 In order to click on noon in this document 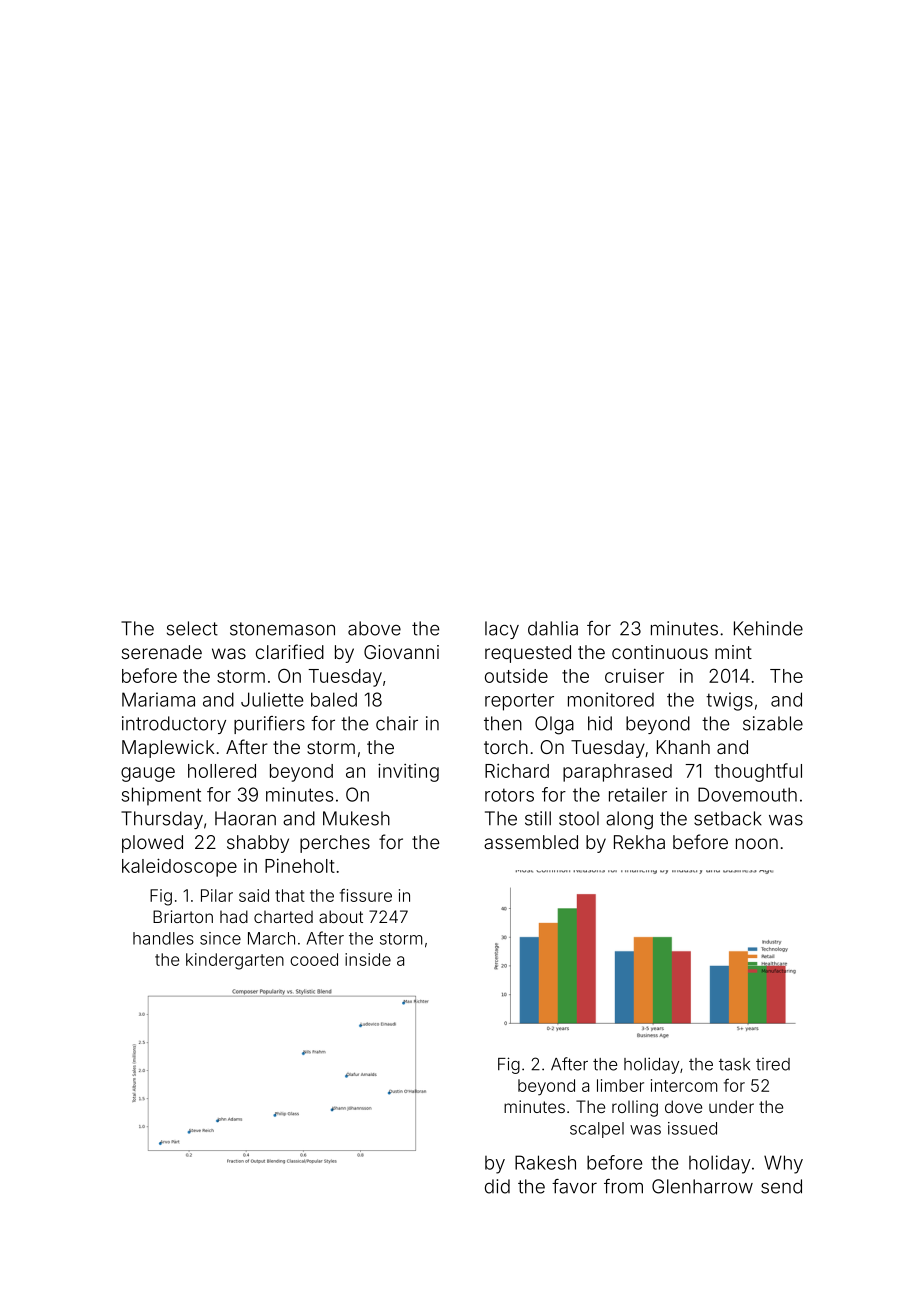, I will do `click(757, 843)`.
